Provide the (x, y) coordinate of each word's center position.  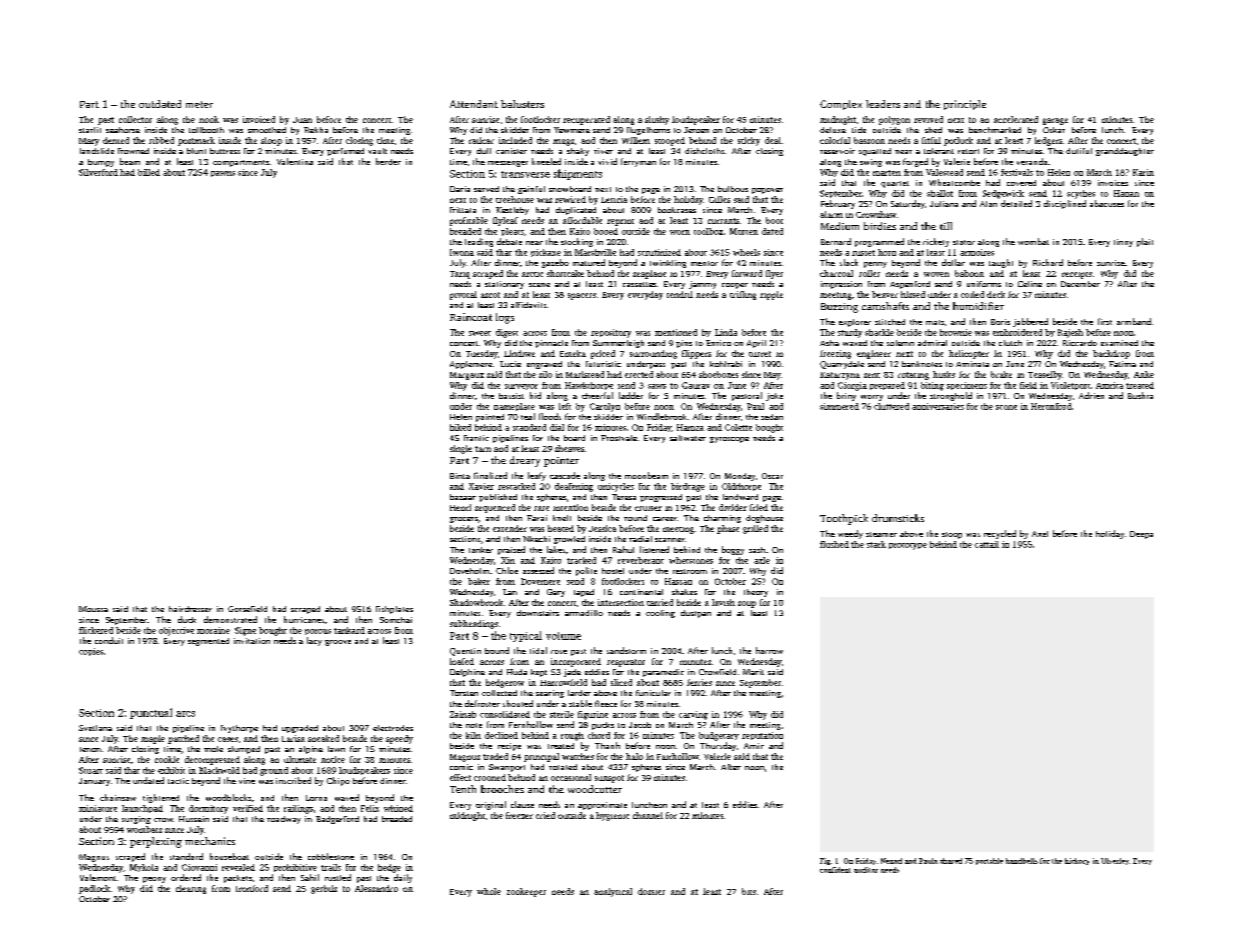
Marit (753, 672)
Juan (302, 120)
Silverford (98, 172)
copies (91, 652)
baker (479, 581)
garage (1055, 121)
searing (550, 694)
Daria (460, 189)
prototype (908, 546)
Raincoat (471, 317)
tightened (161, 798)
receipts (1077, 275)
